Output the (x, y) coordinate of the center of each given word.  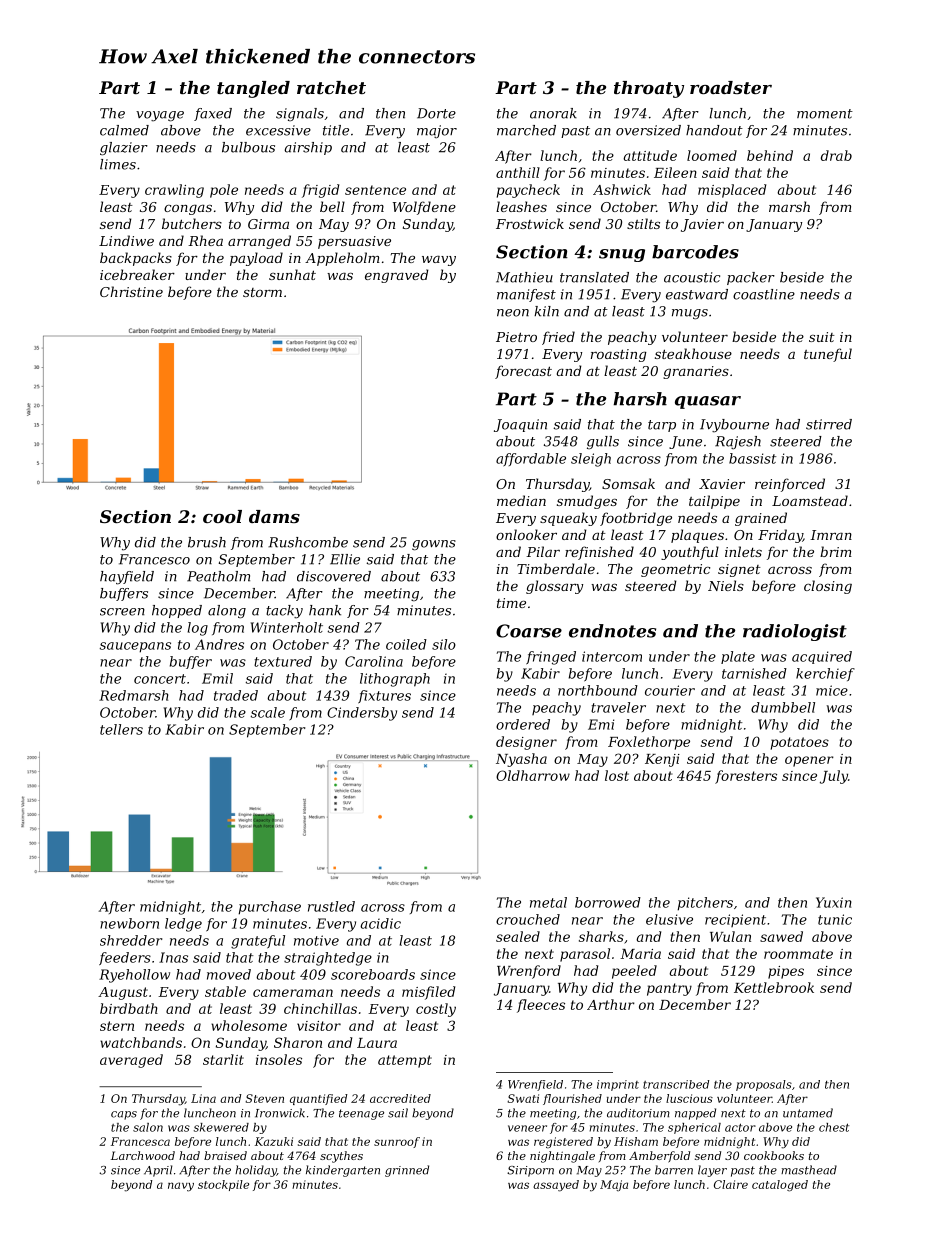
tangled (253, 89)
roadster (731, 87)
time (511, 603)
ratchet (331, 87)
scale (268, 712)
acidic (380, 923)
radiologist (795, 632)
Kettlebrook (774, 987)
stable (225, 991)
